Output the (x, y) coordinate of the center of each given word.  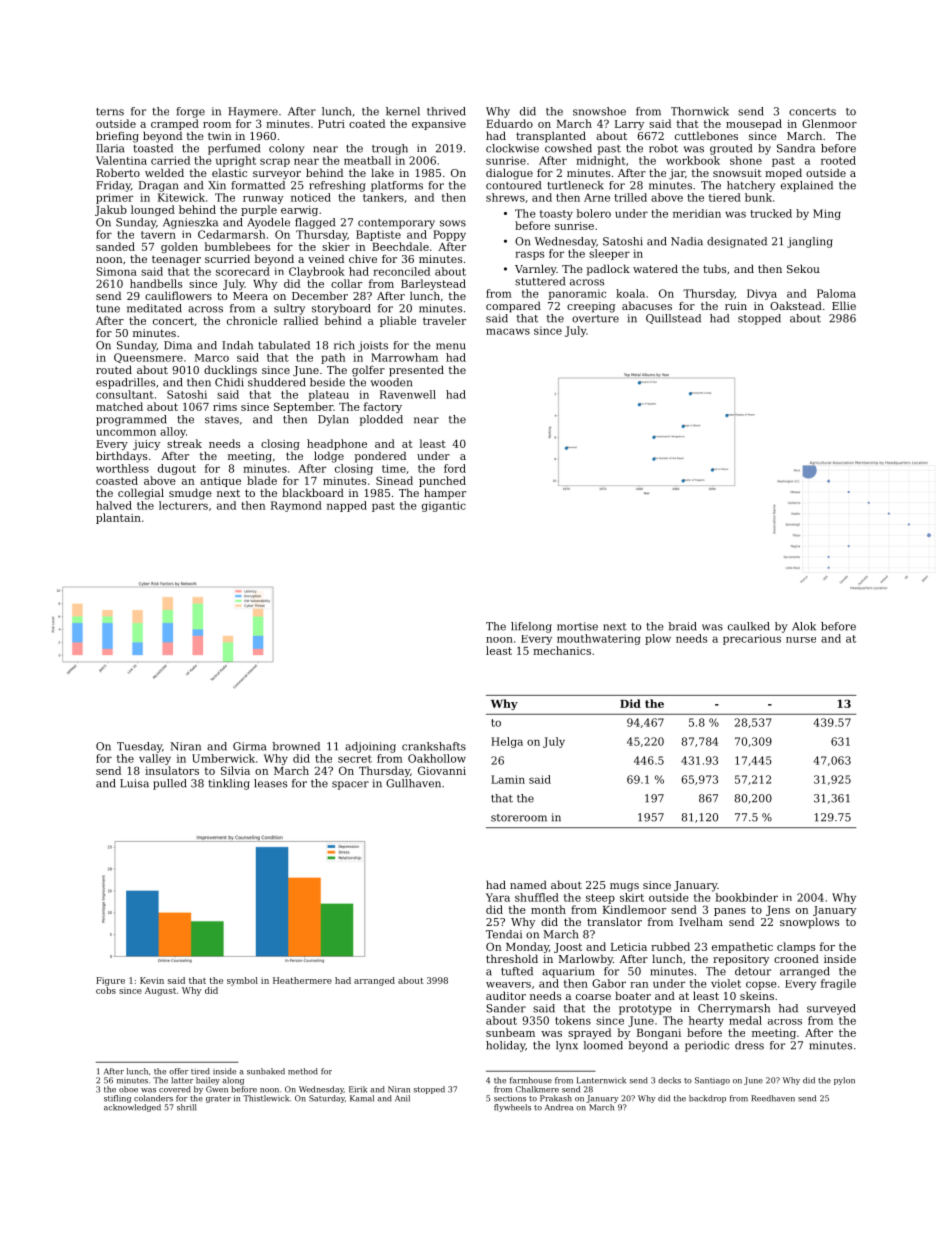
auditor (506, 995)
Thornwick (700, 111)
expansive (439, 125)
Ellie (844, 305)
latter (182, 1080)
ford (455, 468)
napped (347, 506)
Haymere (253, 112)
